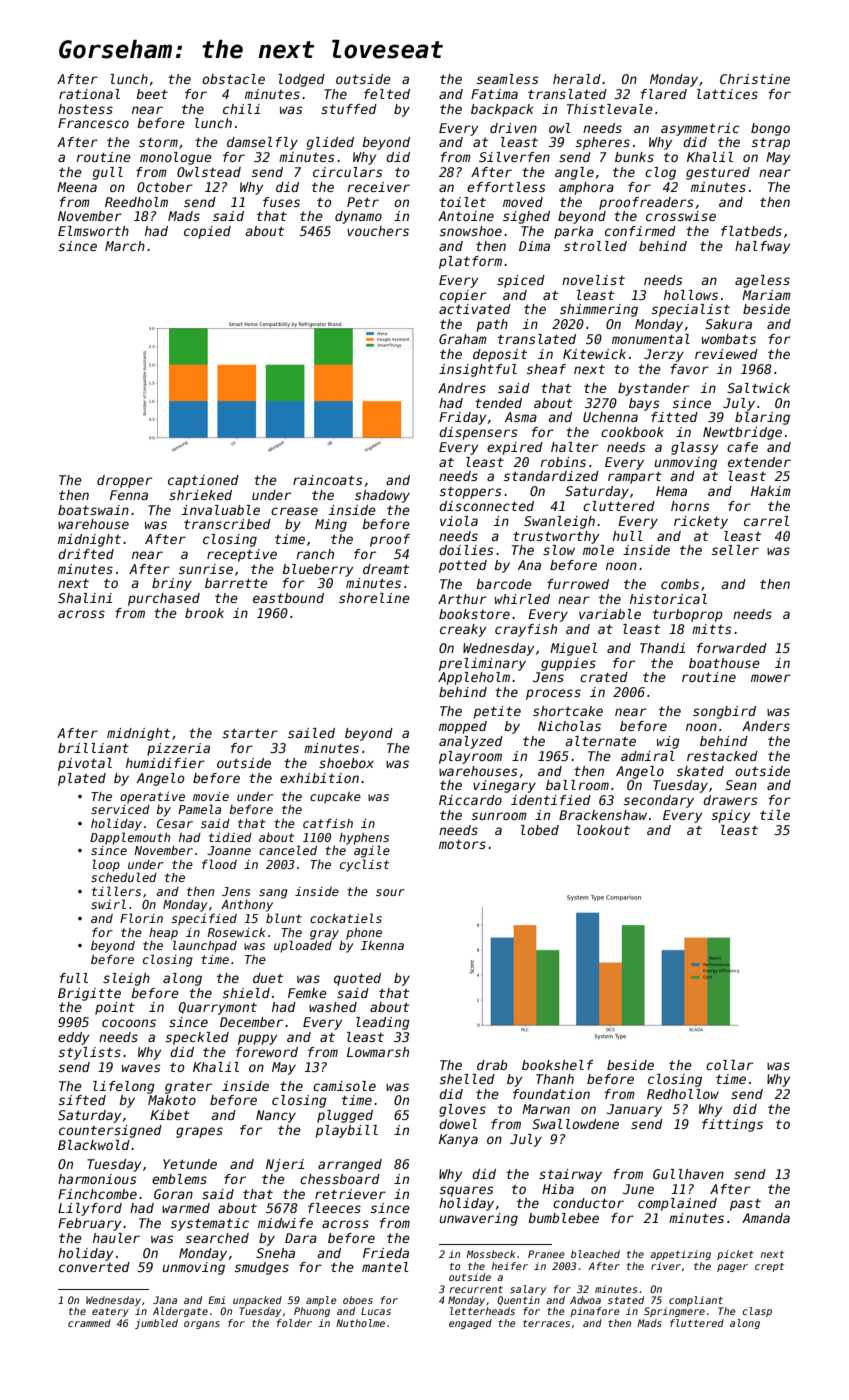 This page has width=849, height=1400. Describe the element at coordinates (494, 94) in the page. I see `Fatima` at that location.
